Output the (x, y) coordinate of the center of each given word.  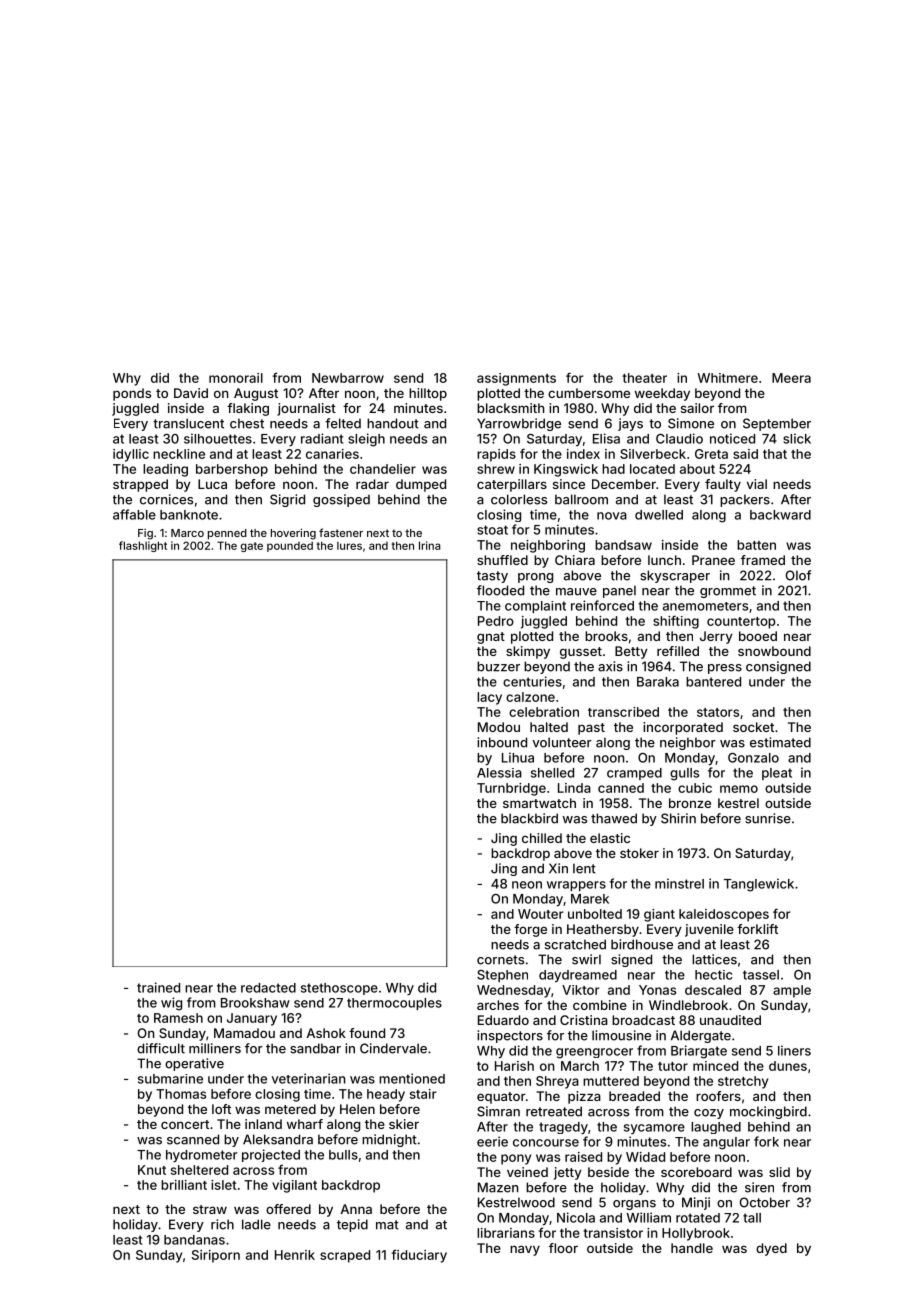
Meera (791, 378)
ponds (132, 394)
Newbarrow (348, 378)
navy (525, 1250)
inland (263, 1124)
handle (692, 1248)
